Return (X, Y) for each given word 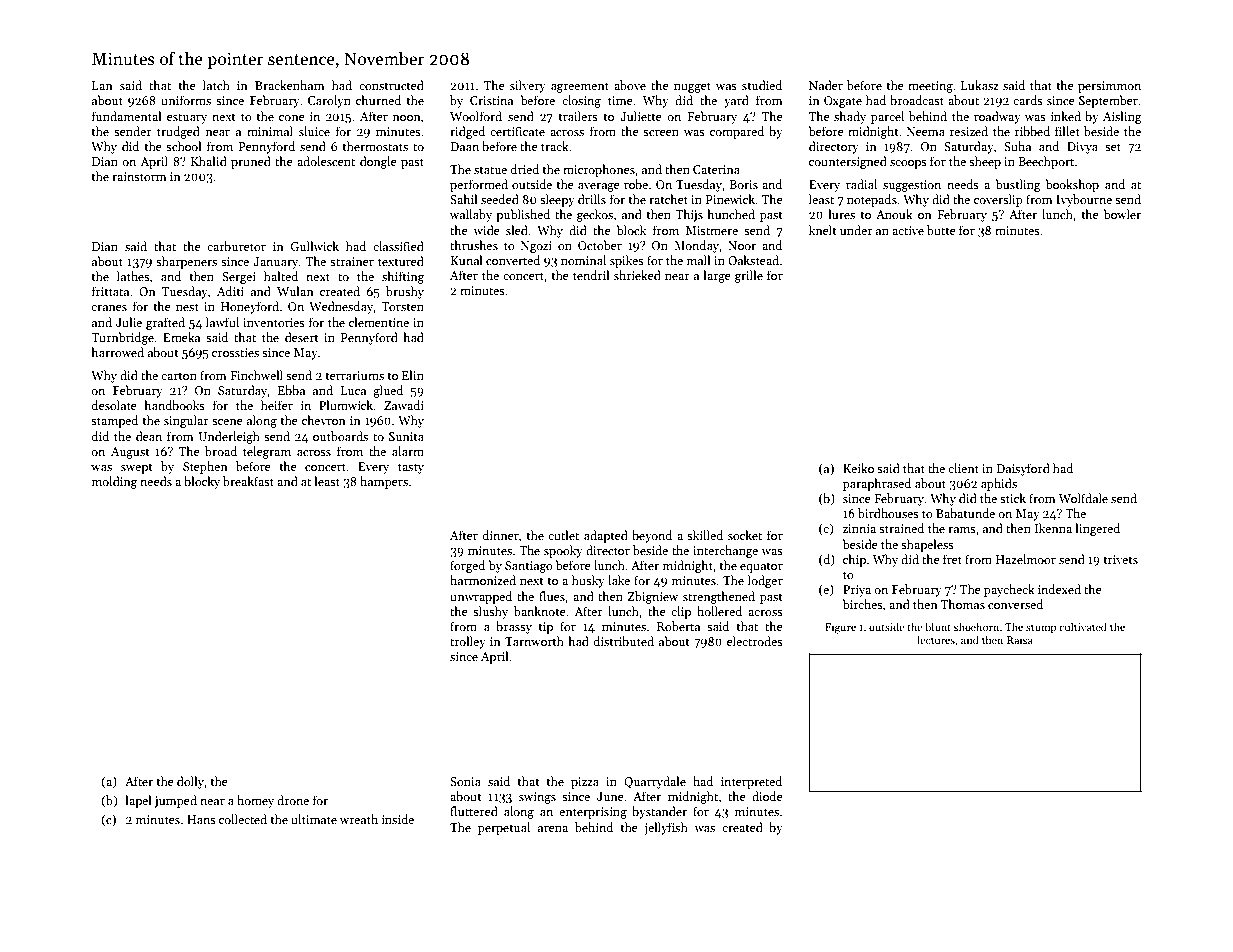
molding (114, 482)
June (610, 796)
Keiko (858, 468)
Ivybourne (1084, 200)
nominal (583, 260)
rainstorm (139, 176)
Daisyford (1023, 469)
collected (243, 819)
